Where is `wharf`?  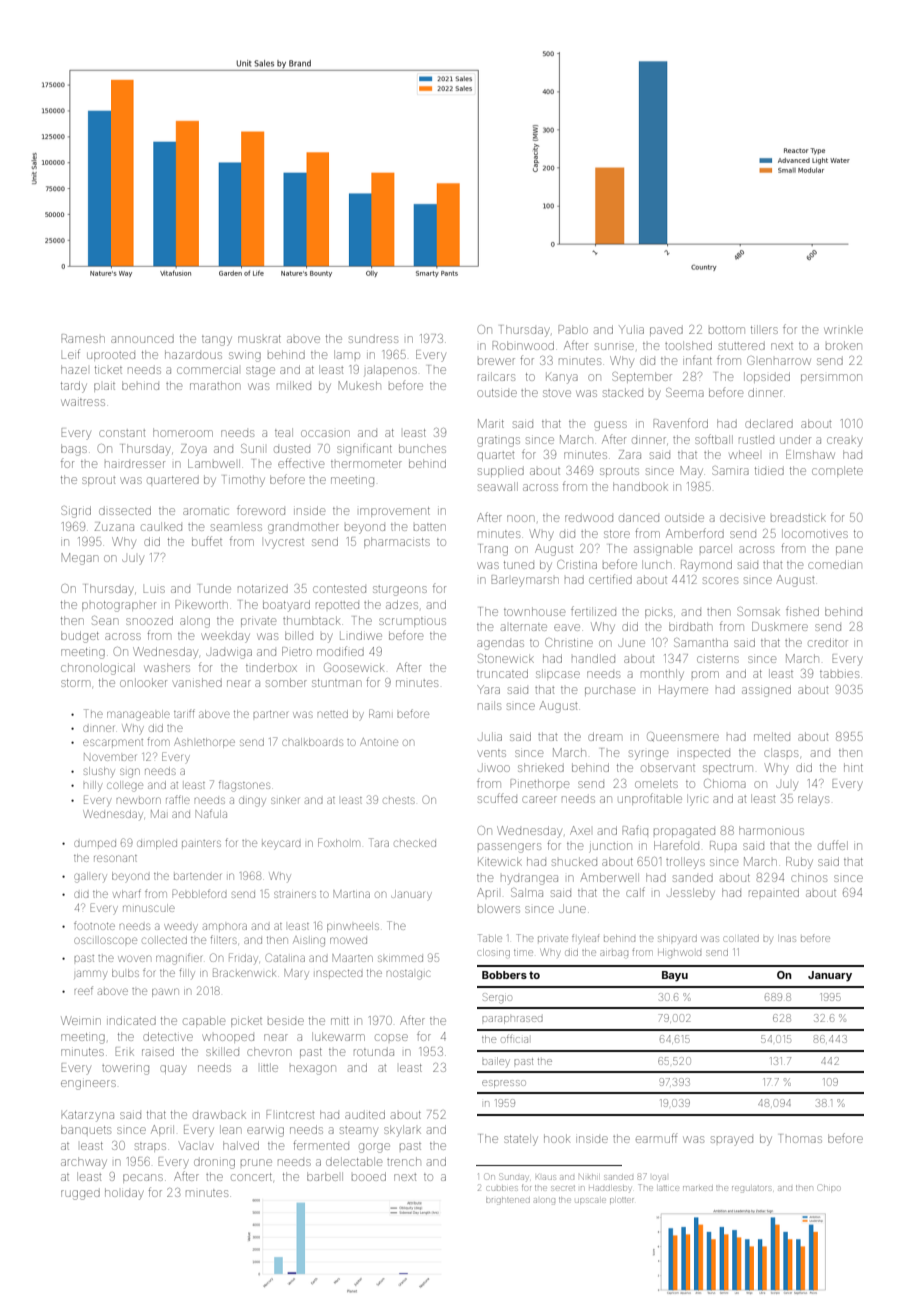
wharf is located at coordinates (127, 893).
